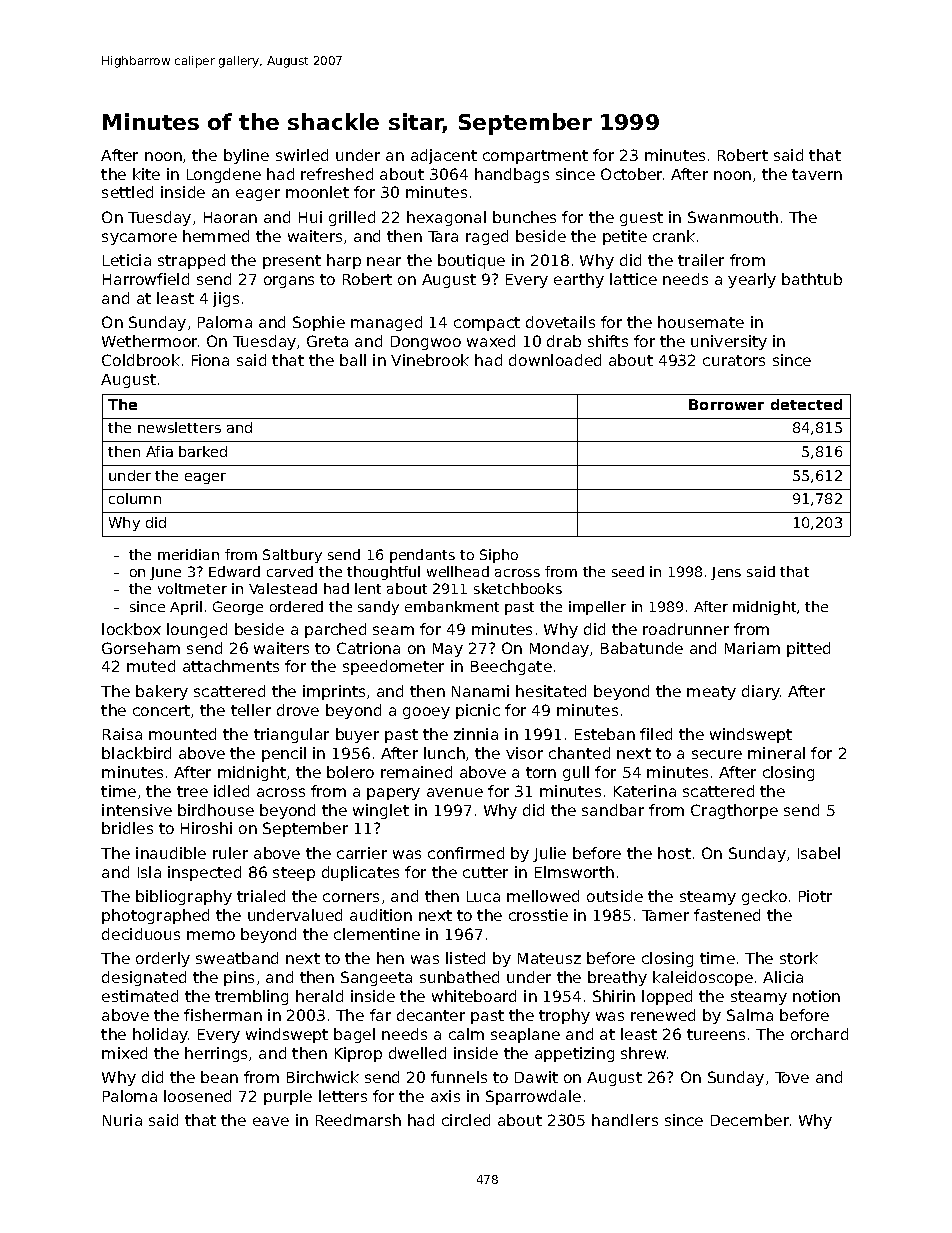  Describe the element at coordinates (216, 1054) in the screenshot. I see `herrings` at that location.
